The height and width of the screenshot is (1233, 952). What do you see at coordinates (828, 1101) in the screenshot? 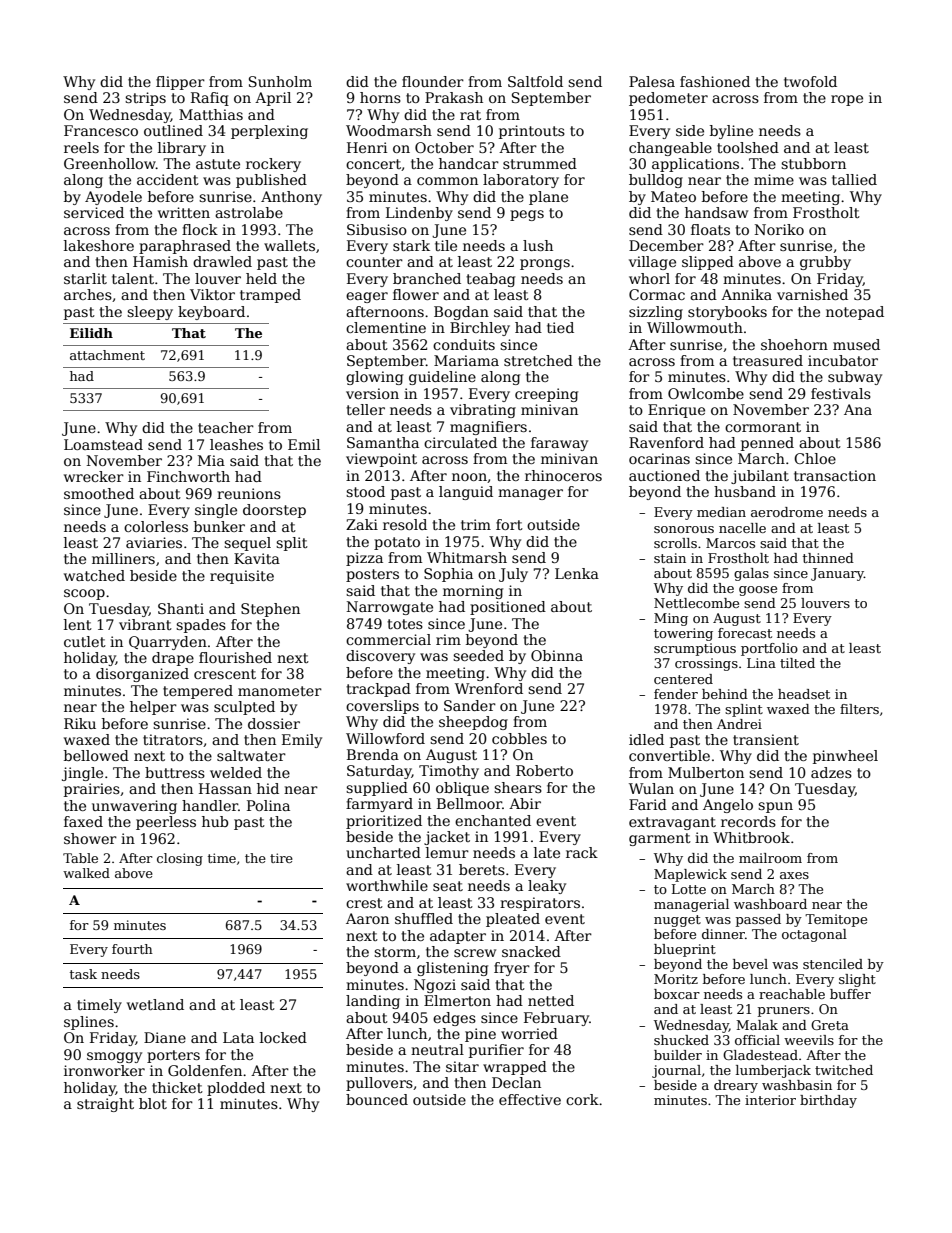
I see `birthday` at bounding box center [828, 1101].
